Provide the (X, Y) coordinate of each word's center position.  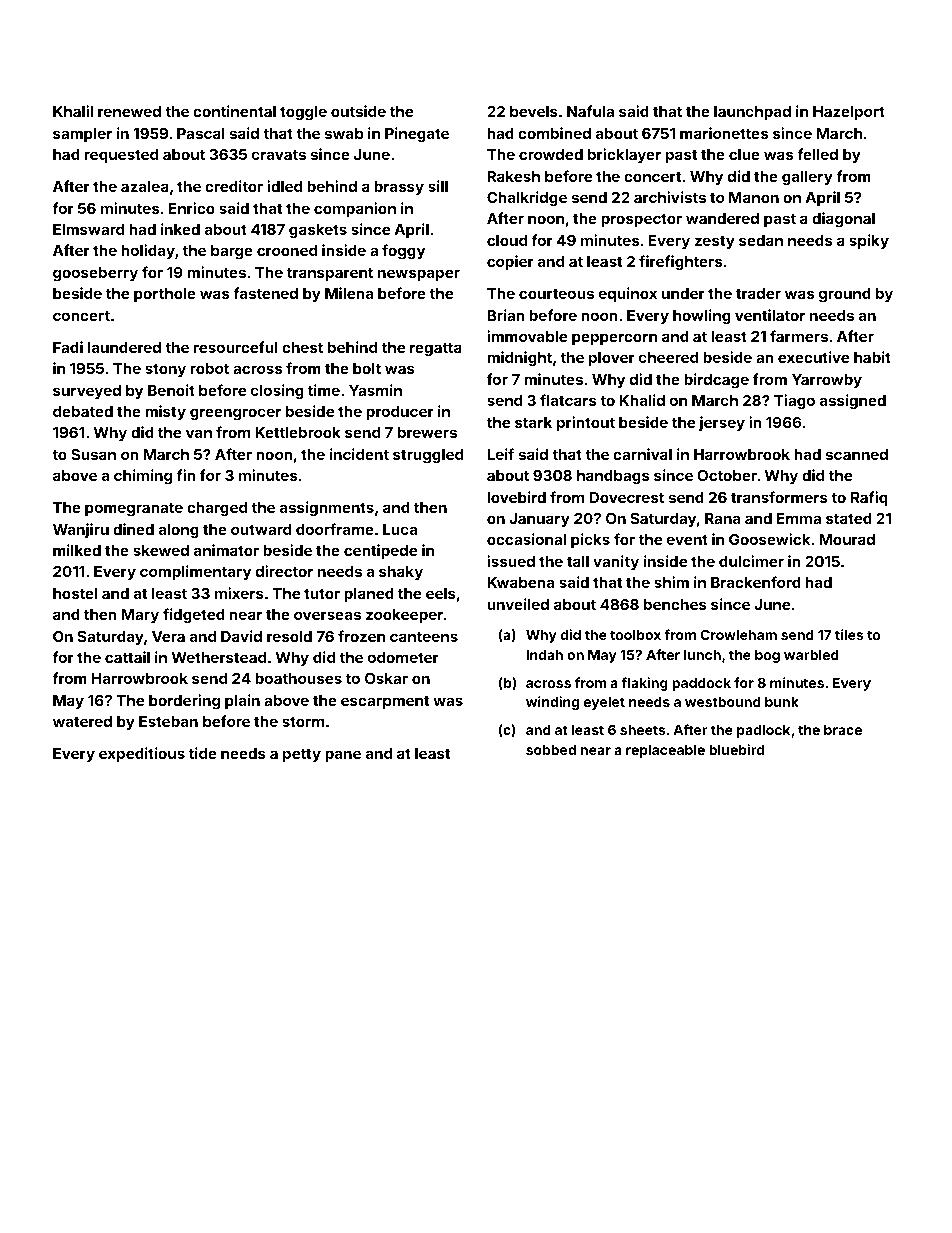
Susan (93, 454)
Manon (754, 197)
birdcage (716, 380)
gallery (807, 178)
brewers (427, 432)
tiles (849, 634)
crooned (287, 250)
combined (554, 133)
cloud (507, 240)
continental (234, 111)
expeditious (142, 754)
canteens (424, 636)
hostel (75, 593)
